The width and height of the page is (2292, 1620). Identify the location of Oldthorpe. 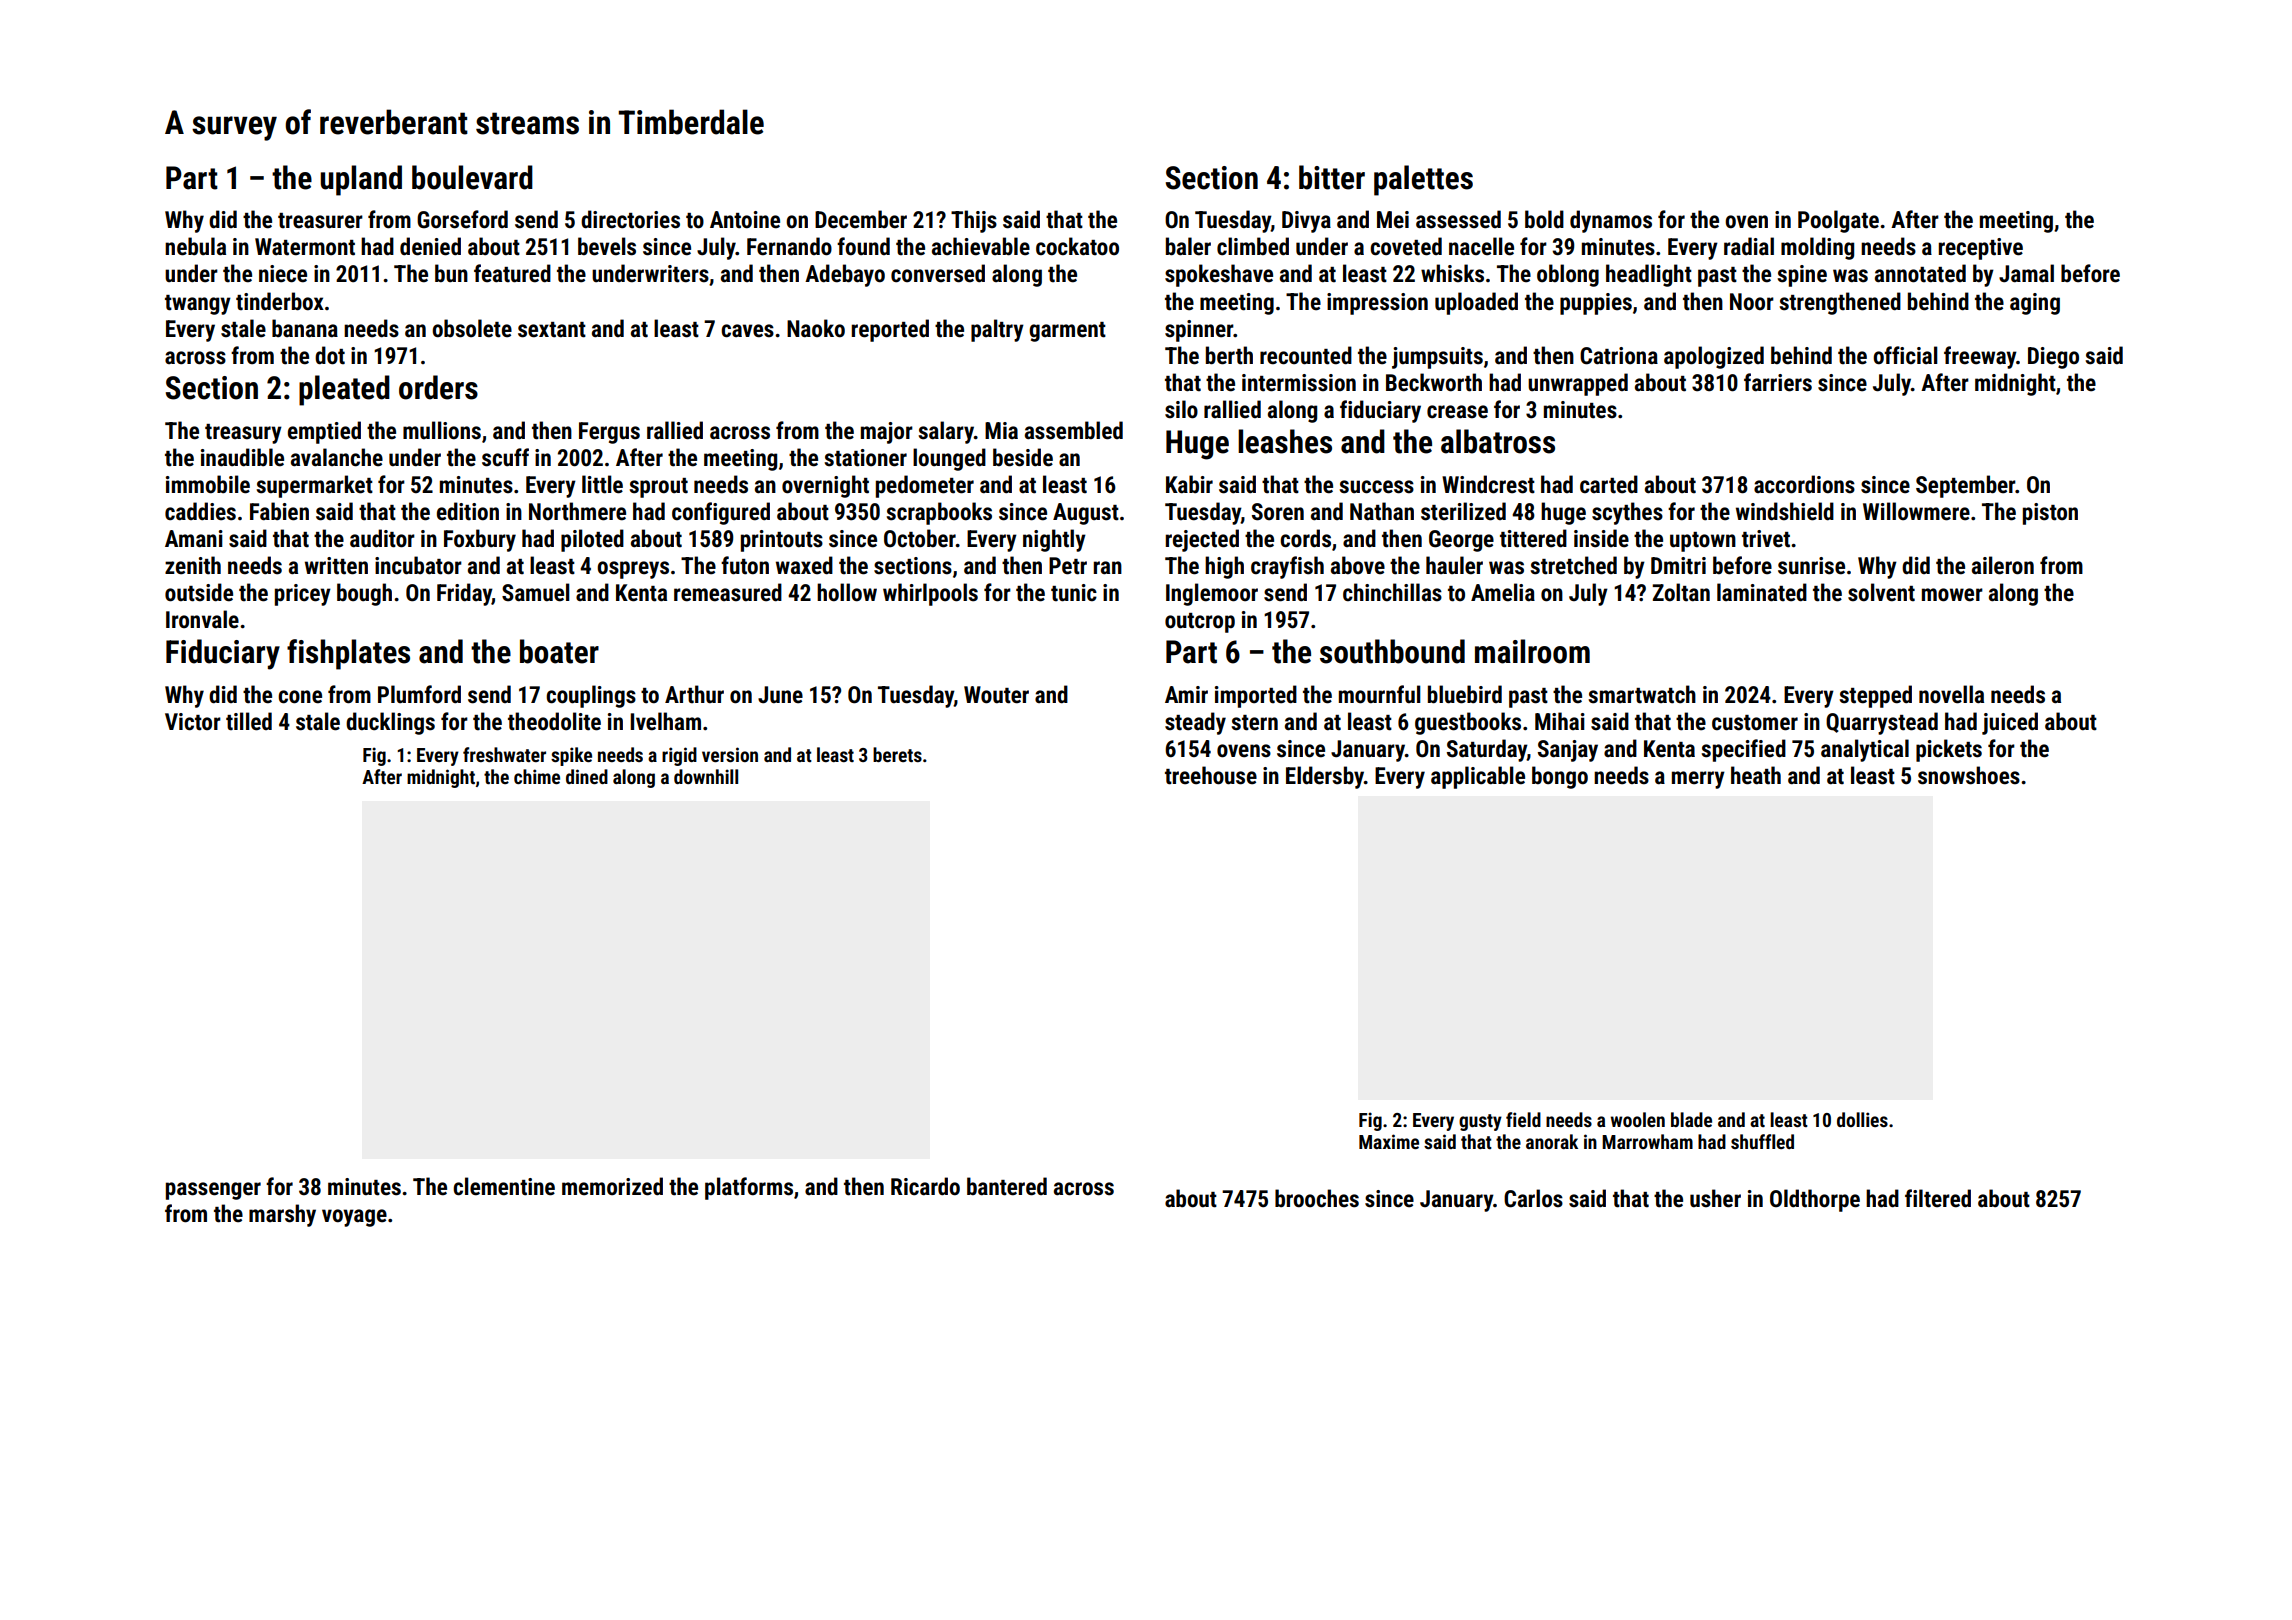
(1815, 1200).
